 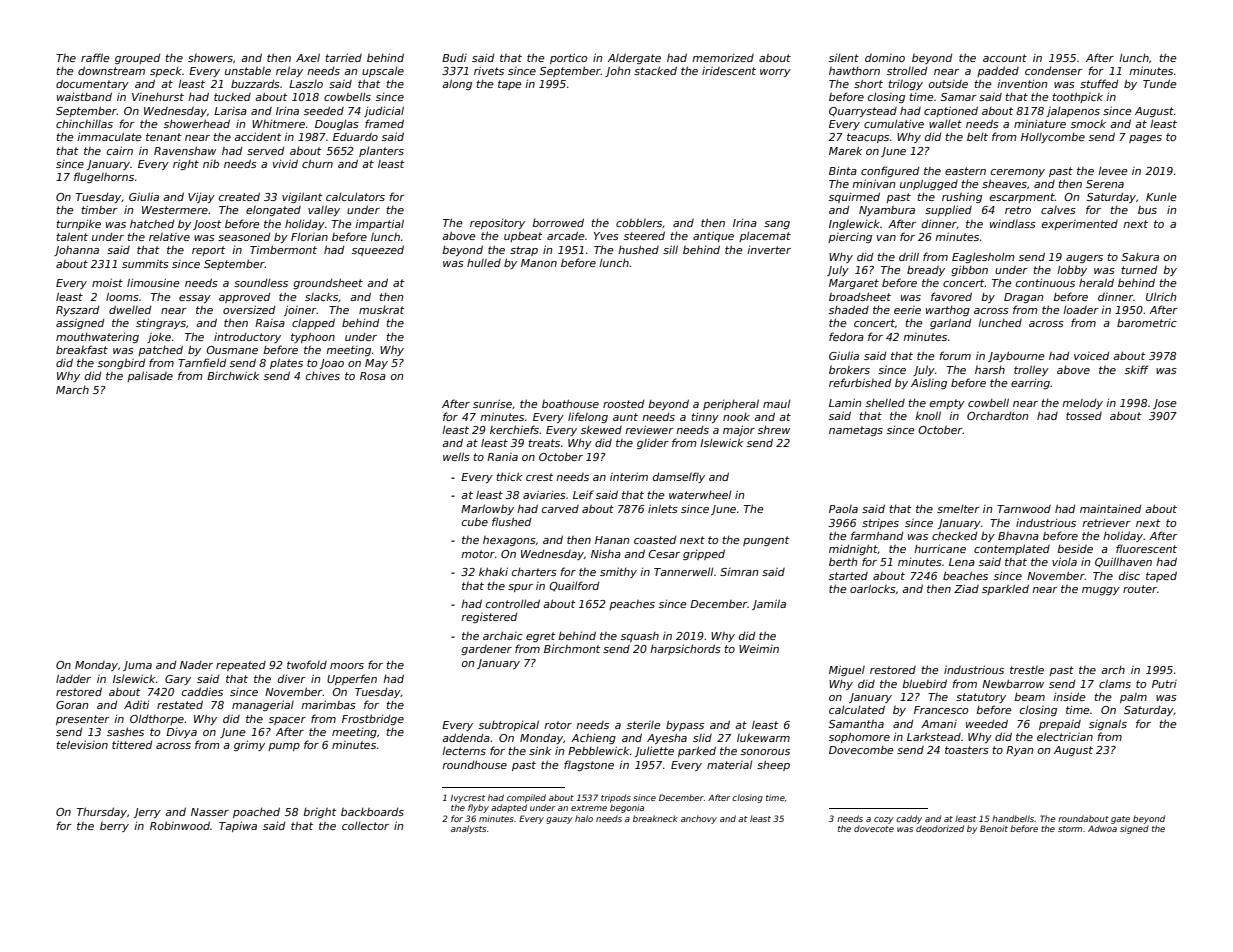 What do you see at coordinates (1005, 58) in the screenshot?
I see `account` at bounding box center [1005, 58].
